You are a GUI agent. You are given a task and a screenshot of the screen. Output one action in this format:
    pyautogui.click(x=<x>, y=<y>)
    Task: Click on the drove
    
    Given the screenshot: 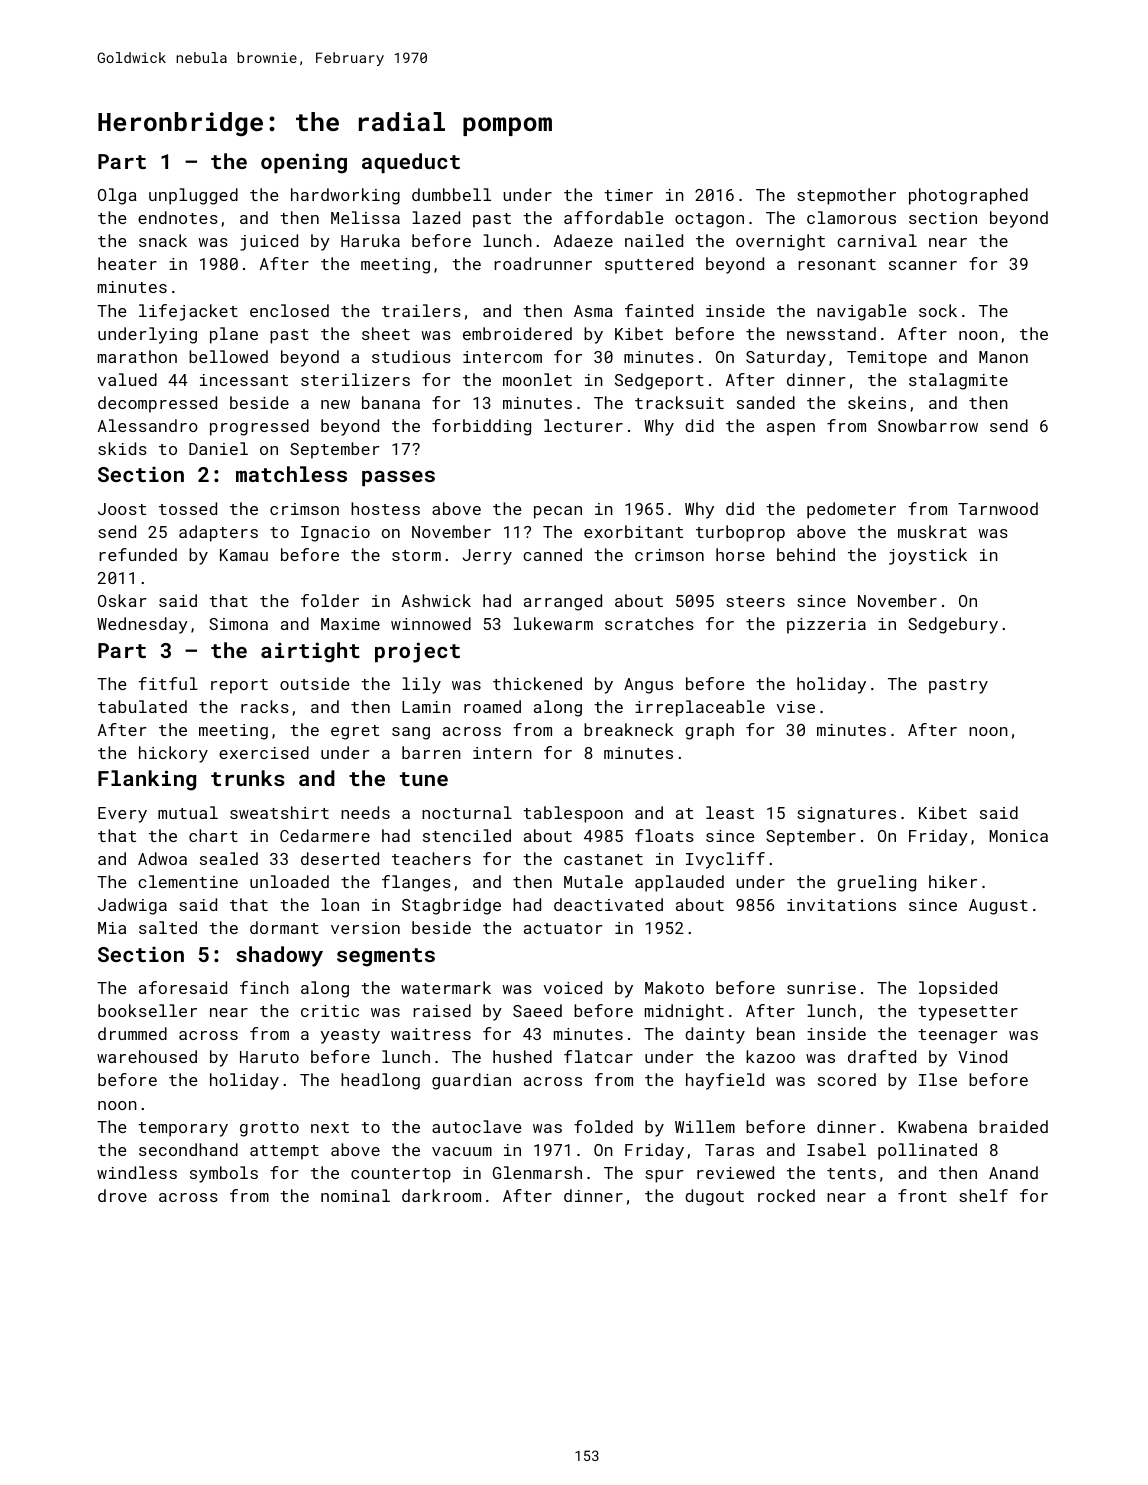 What is the action you would take?
    pyautogui.click(x=122, y=1195)
